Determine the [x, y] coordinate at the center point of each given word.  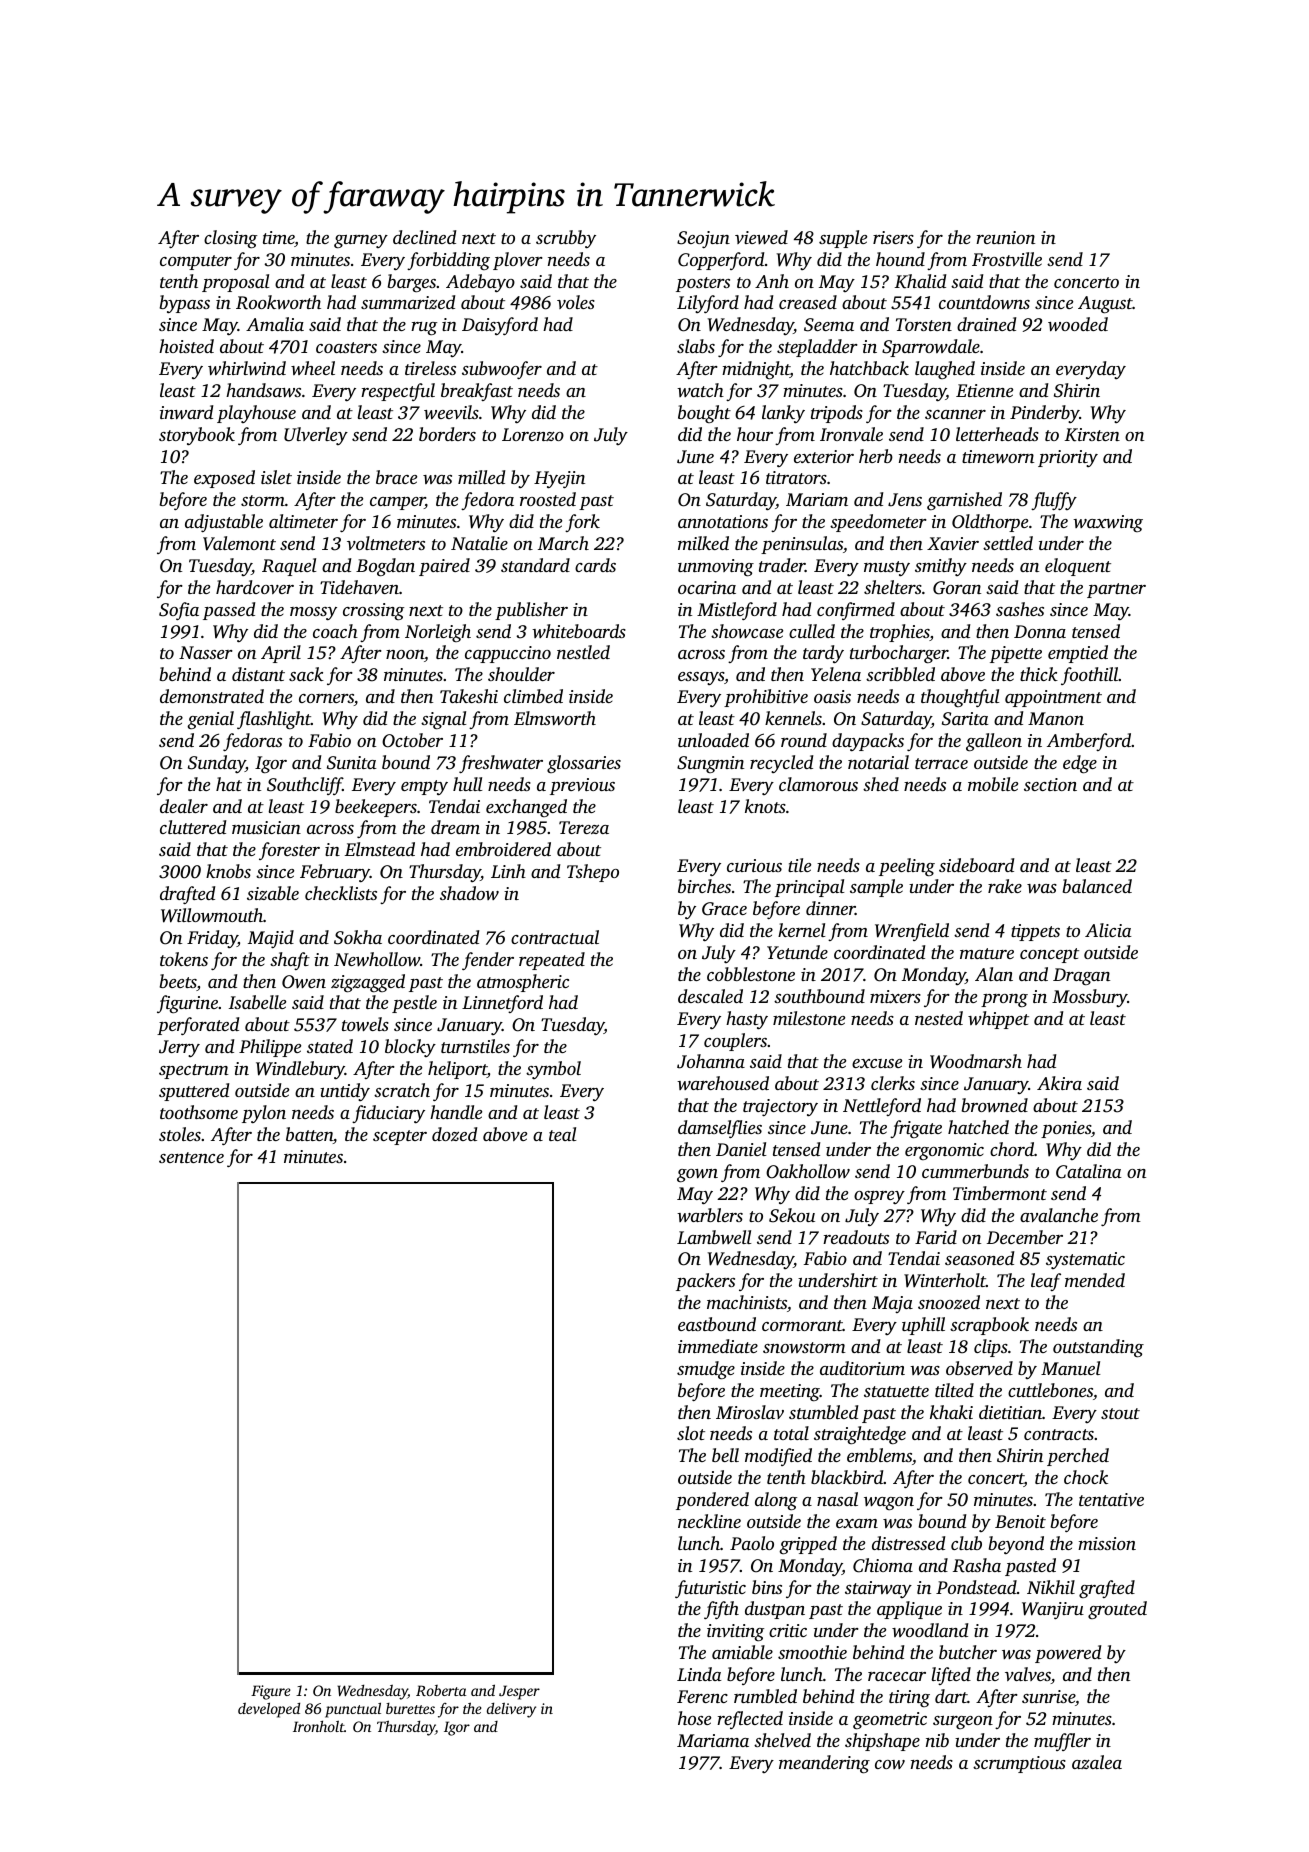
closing [230, 239]
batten [309, 1134]
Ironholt [318, 1726]
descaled [710, 996]
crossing [373, 611]
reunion [1005, 237]
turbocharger [899, 654]
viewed [761, 237]
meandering [824, 1764]
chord [1012, 1149]
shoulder [521, 674]
